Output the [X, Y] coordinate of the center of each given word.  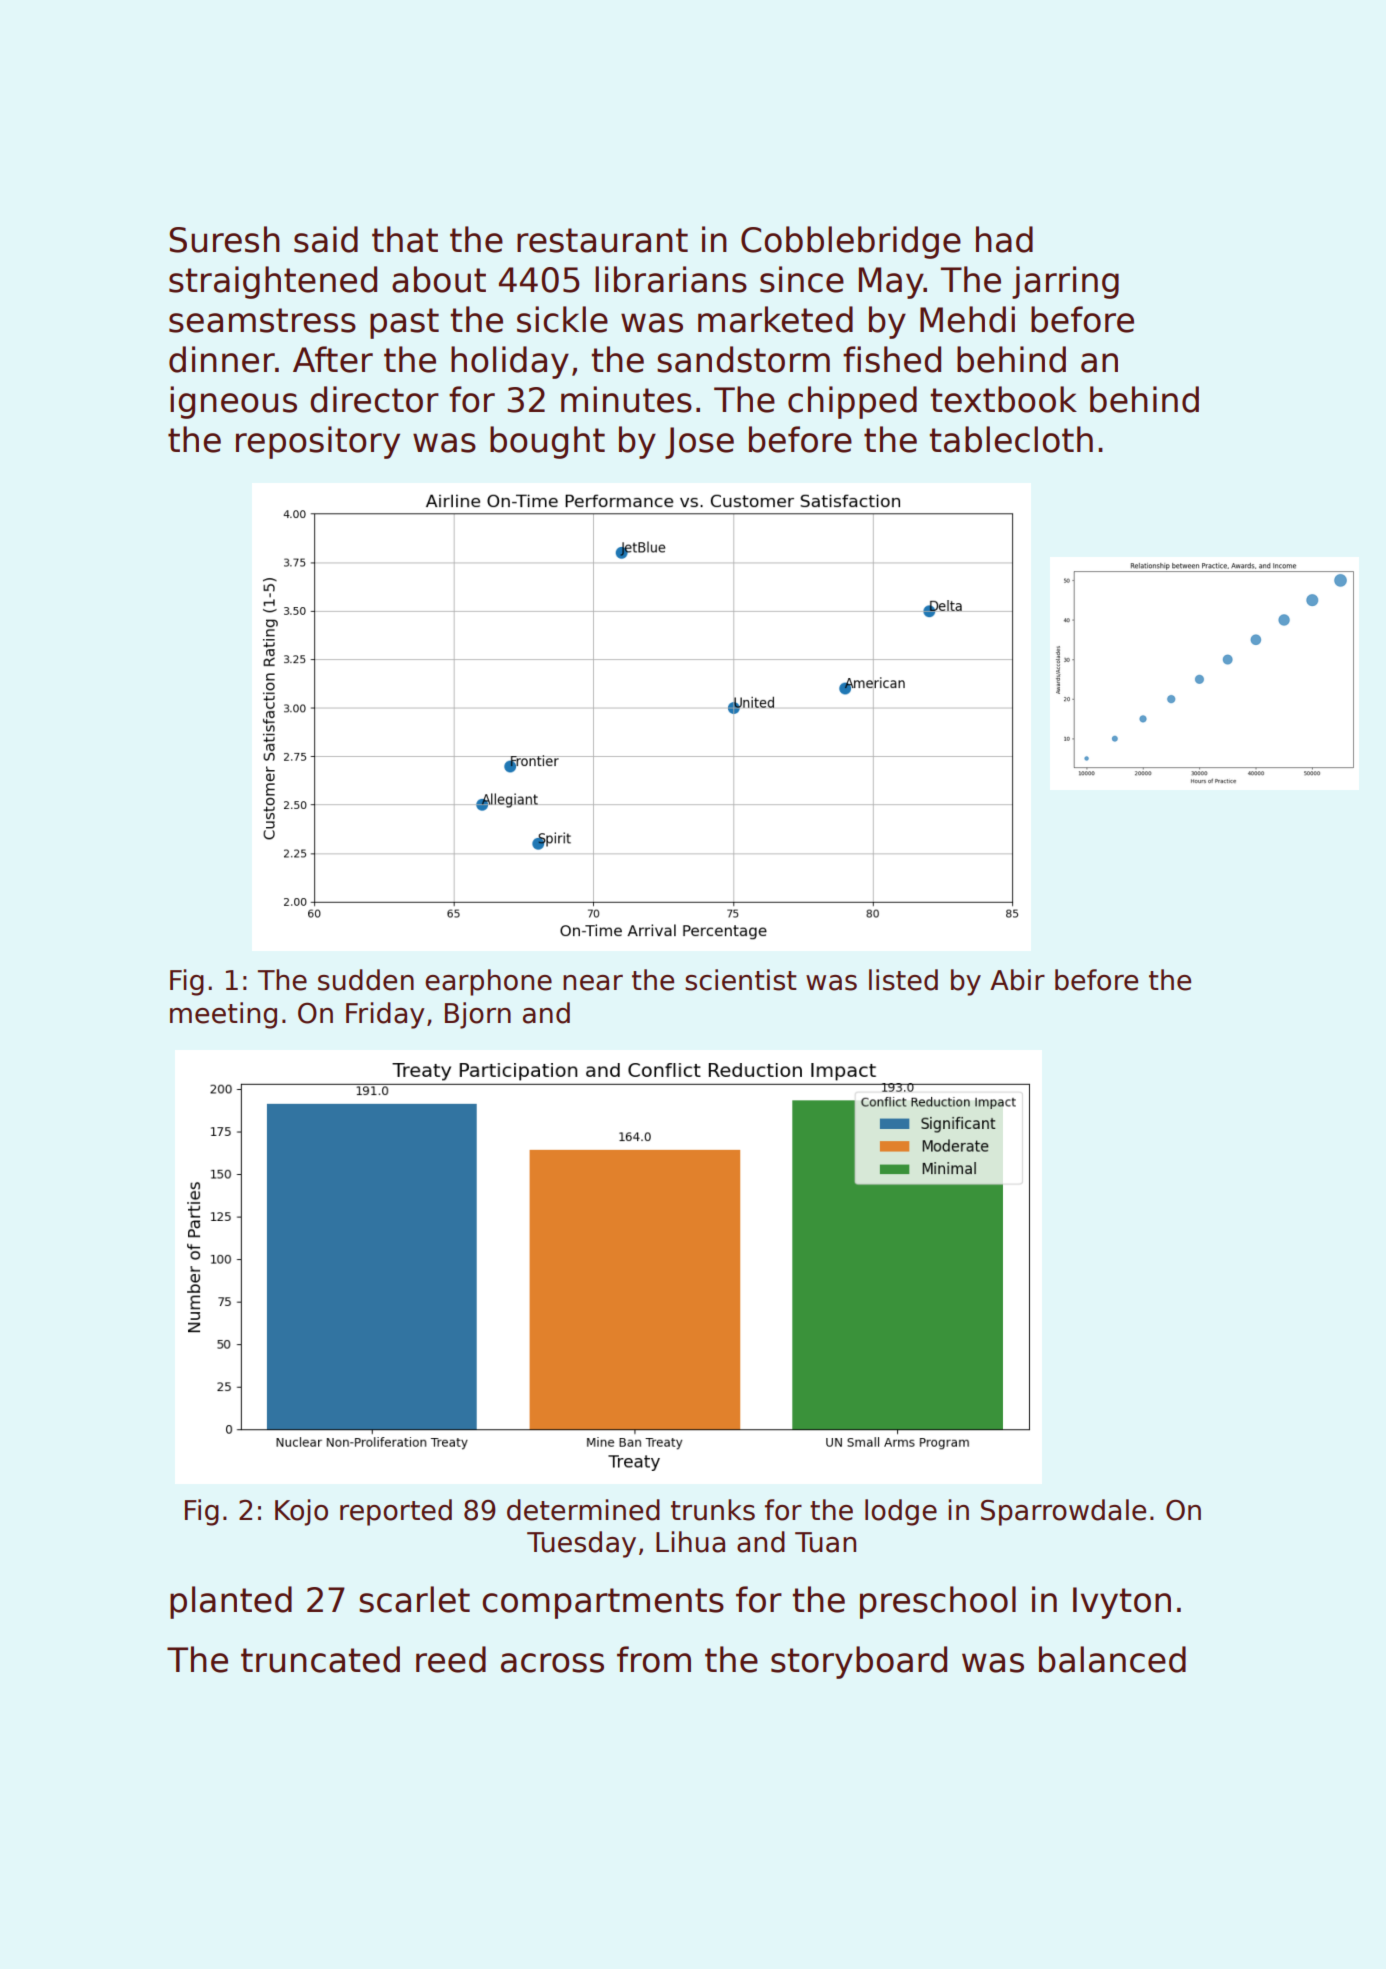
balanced [1112, 1659]
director [374, 399]
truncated [320, 1659]
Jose [699, 443]
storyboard [859, 1662]
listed [903, 980]
